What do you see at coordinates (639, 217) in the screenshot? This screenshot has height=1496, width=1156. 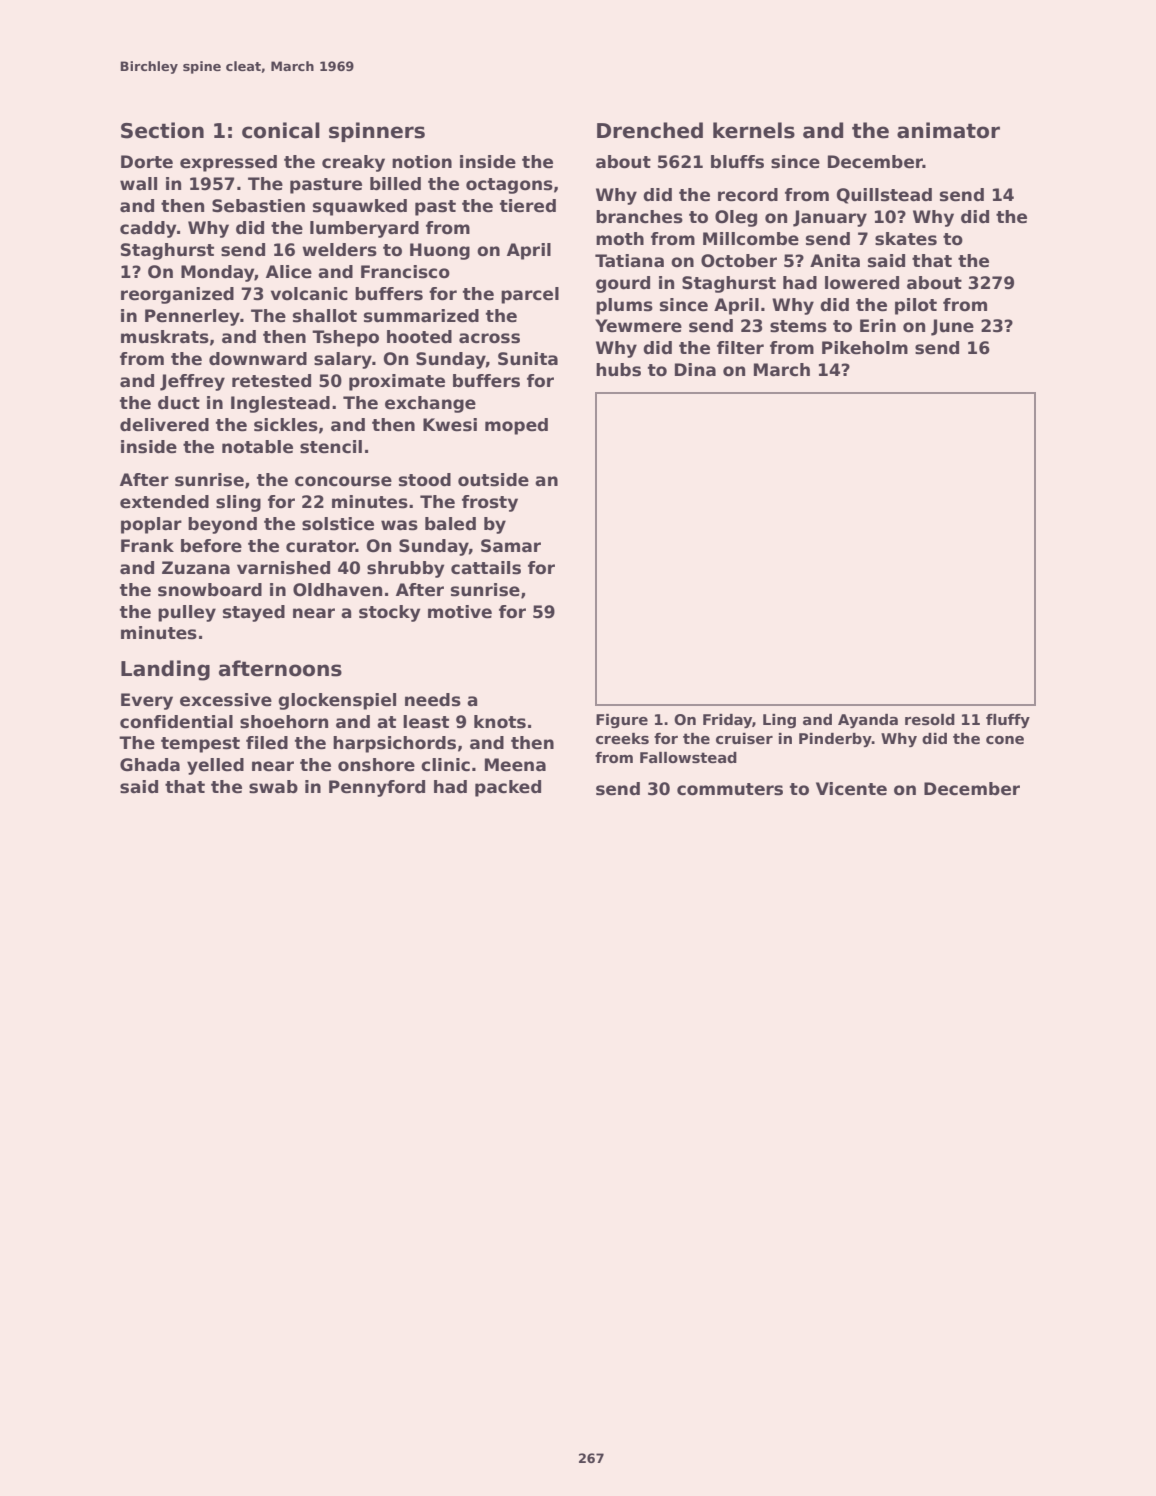 I see `branches` at bounding box center [639, 217].
